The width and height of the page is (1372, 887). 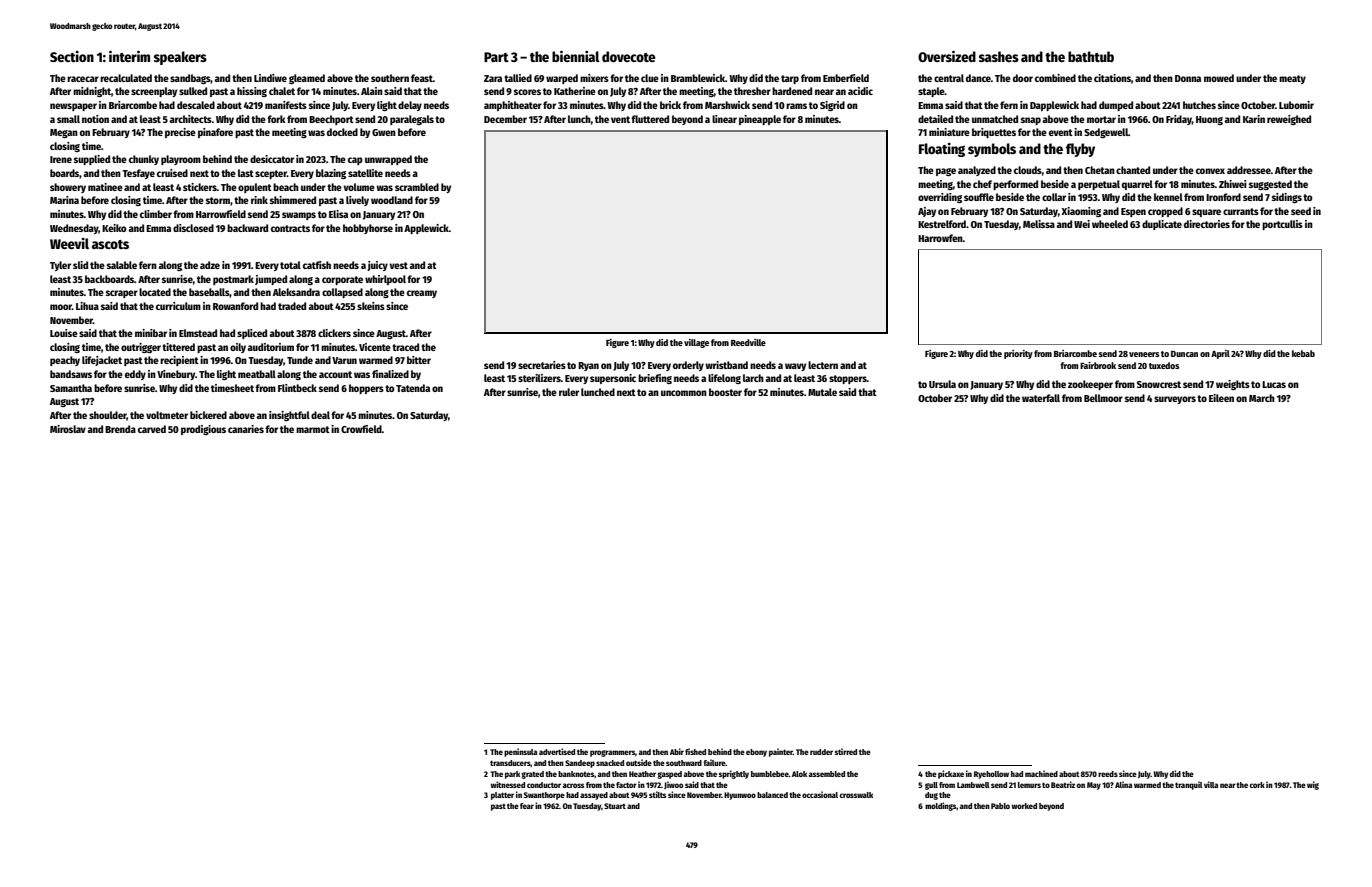 What do you see at coordinates (677, 751) in the page?
I see `Abir` at bounding box center [677, 751].
